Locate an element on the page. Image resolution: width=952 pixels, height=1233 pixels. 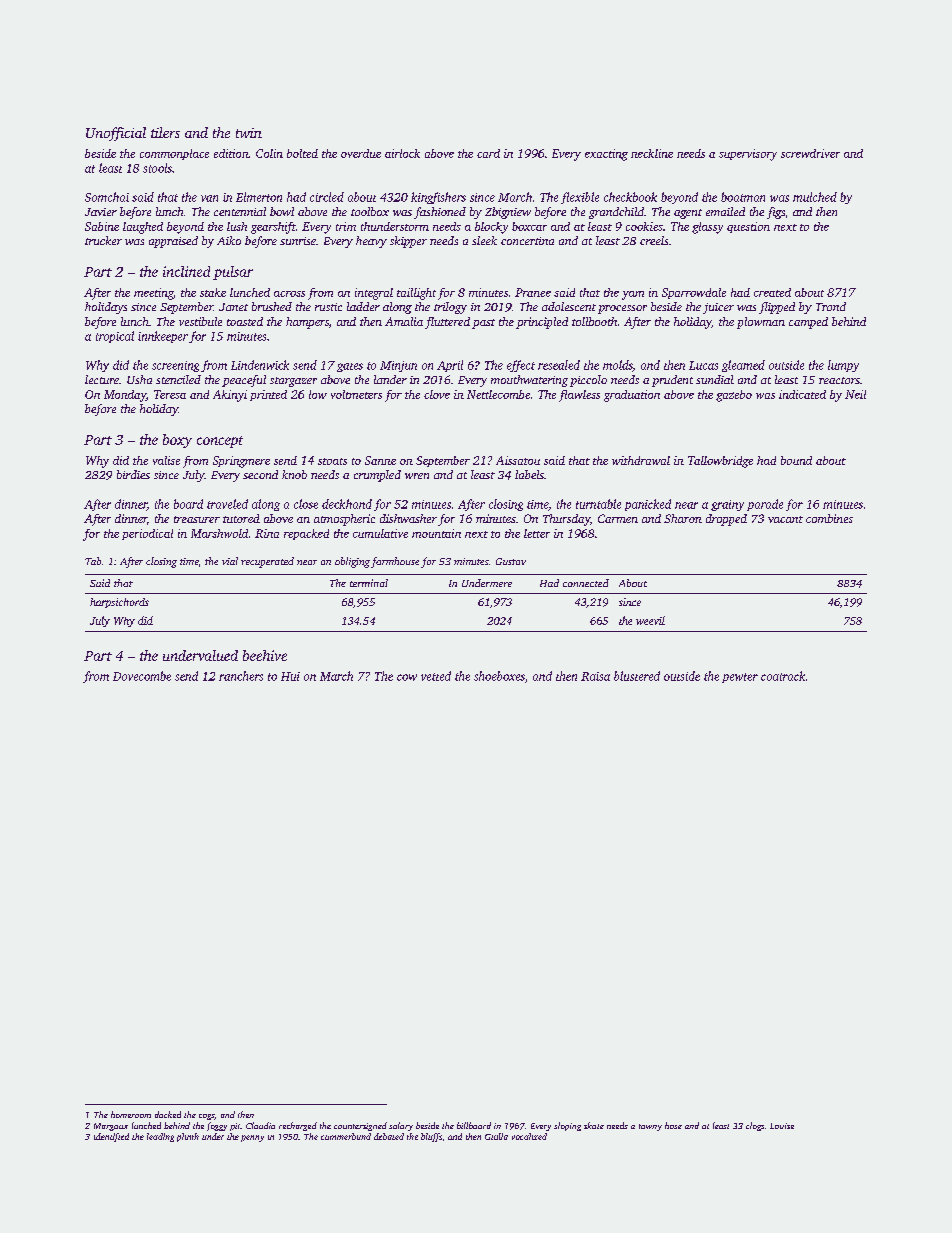
penny is located at coordinates (252, 1138).
